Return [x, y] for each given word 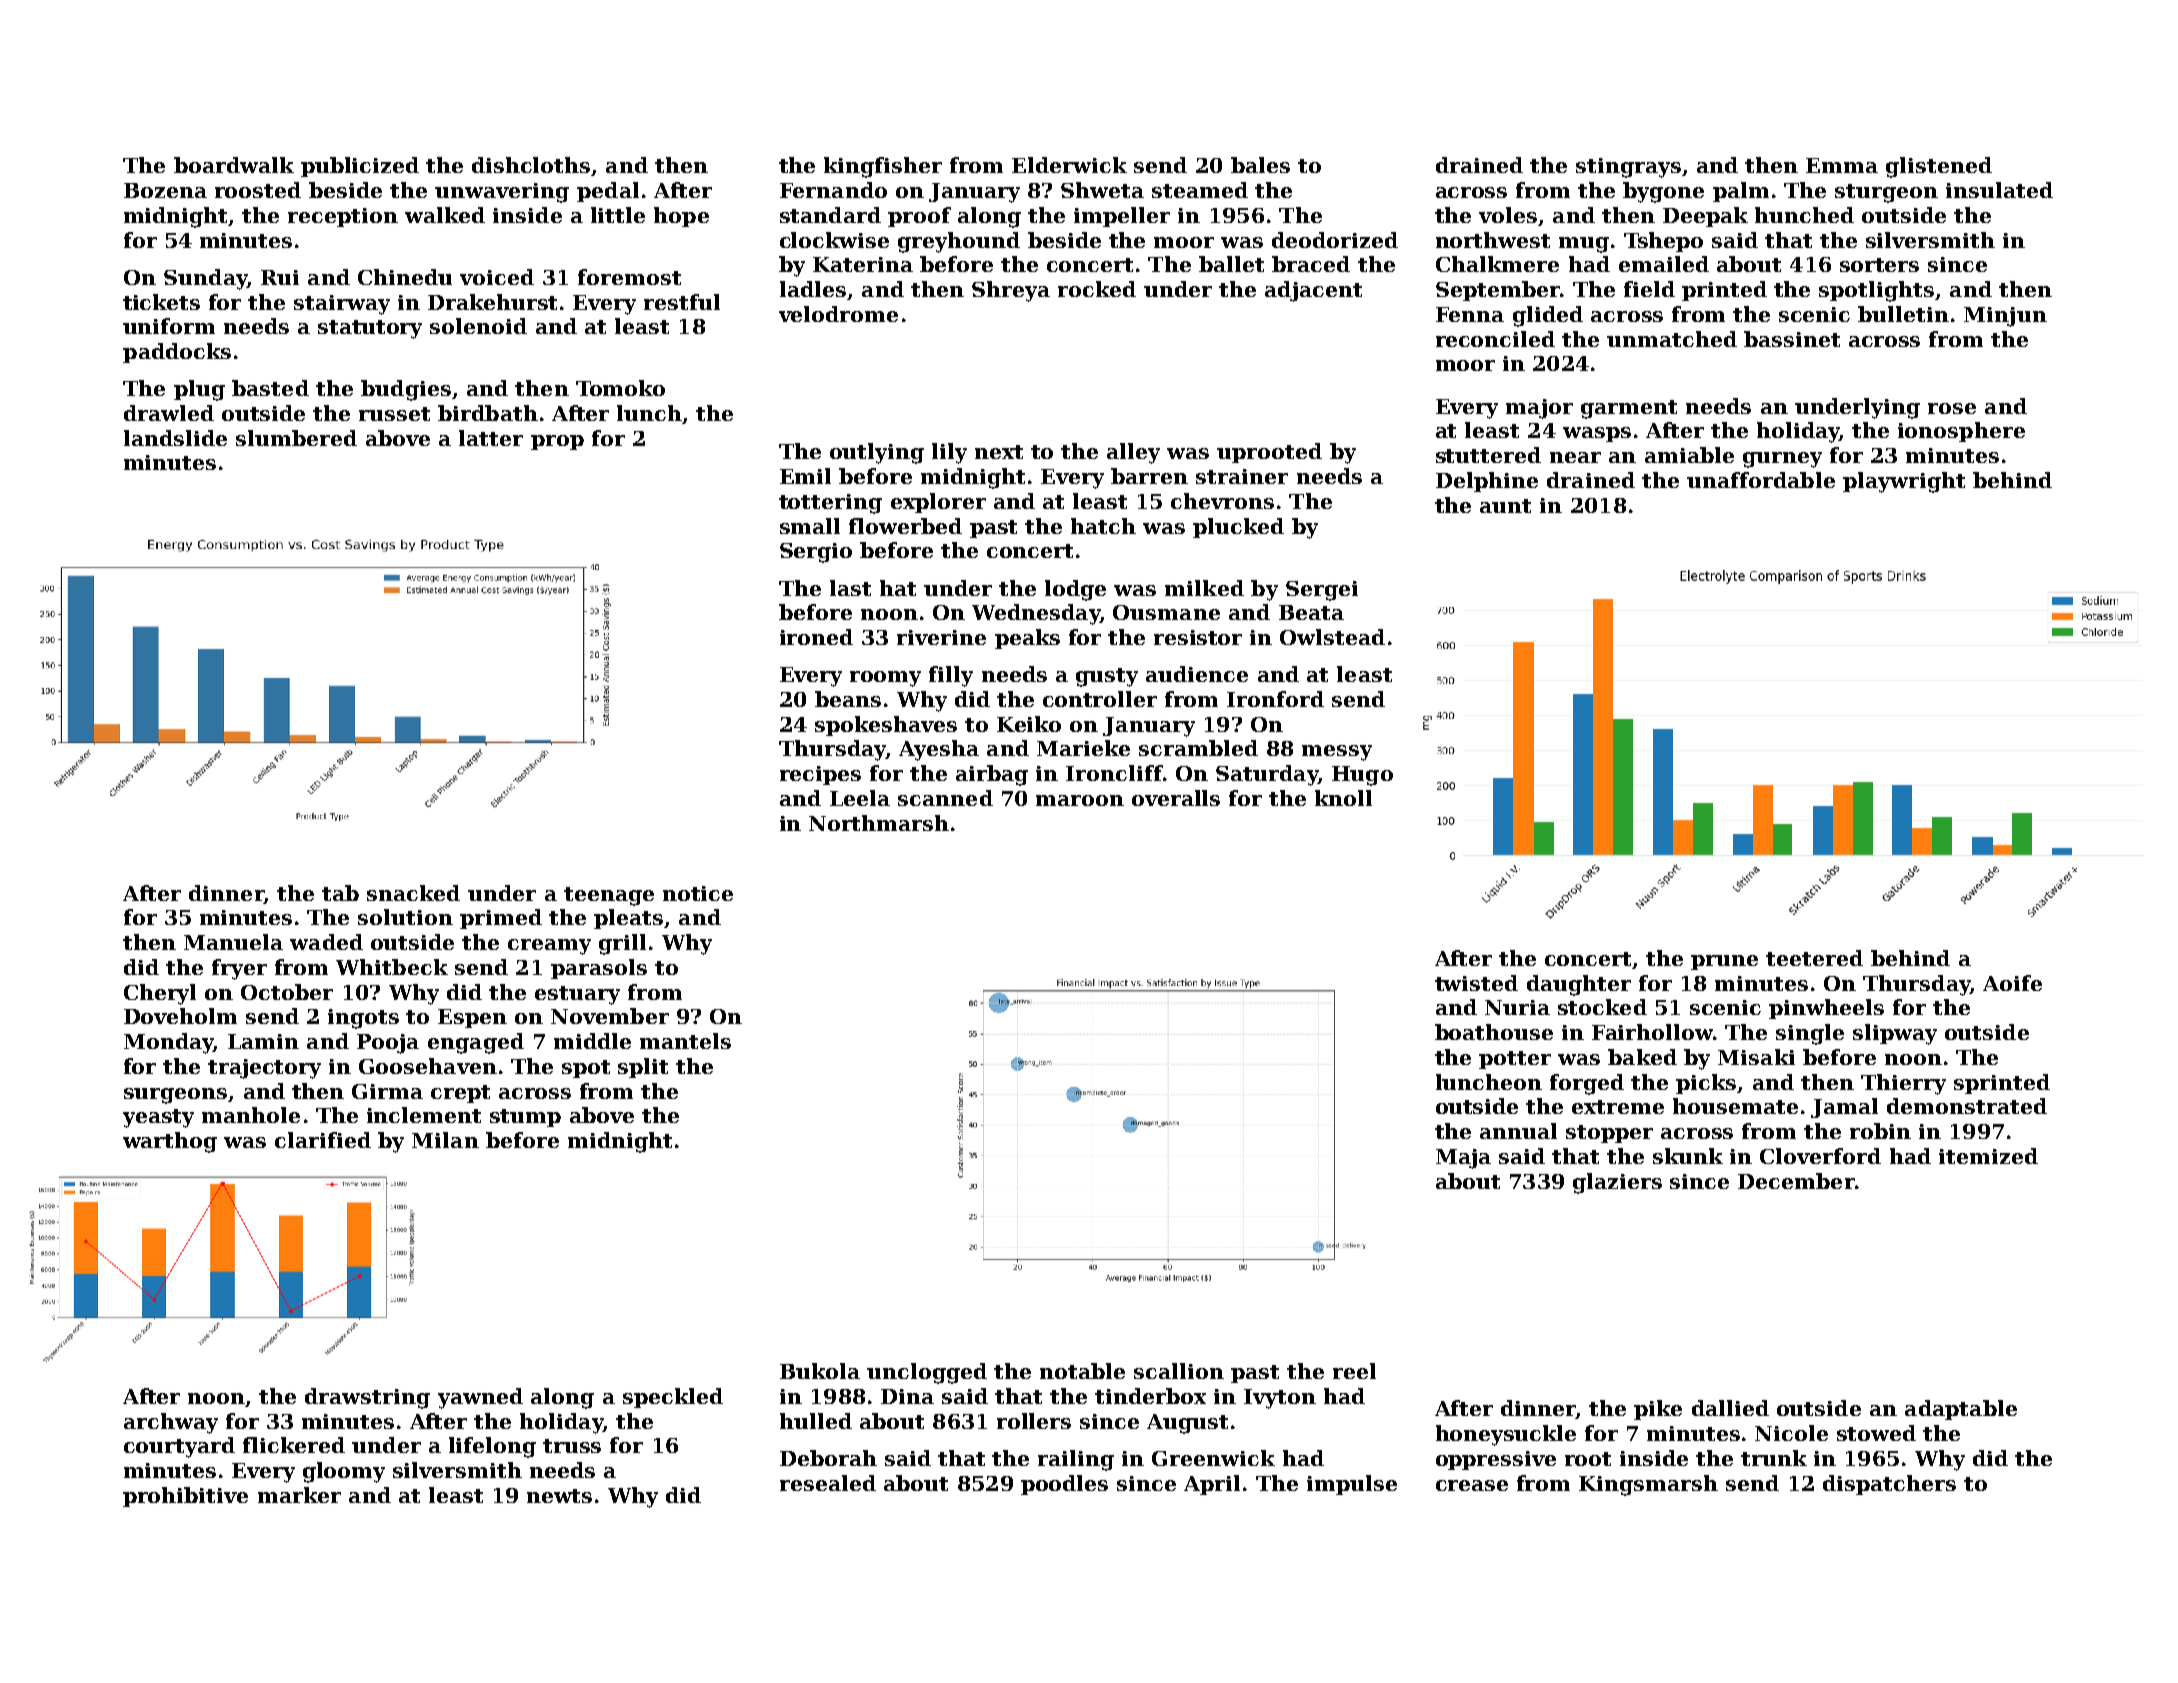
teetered [1814, 958]
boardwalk [234, 165]
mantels [685, 1041]
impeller [1122, 217]
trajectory [264, 1069]
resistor [1198, 637]
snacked [413, 893]
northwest [1493, 240]
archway [171, 1423]
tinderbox [1150, 1396]
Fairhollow [1652, 1032]
